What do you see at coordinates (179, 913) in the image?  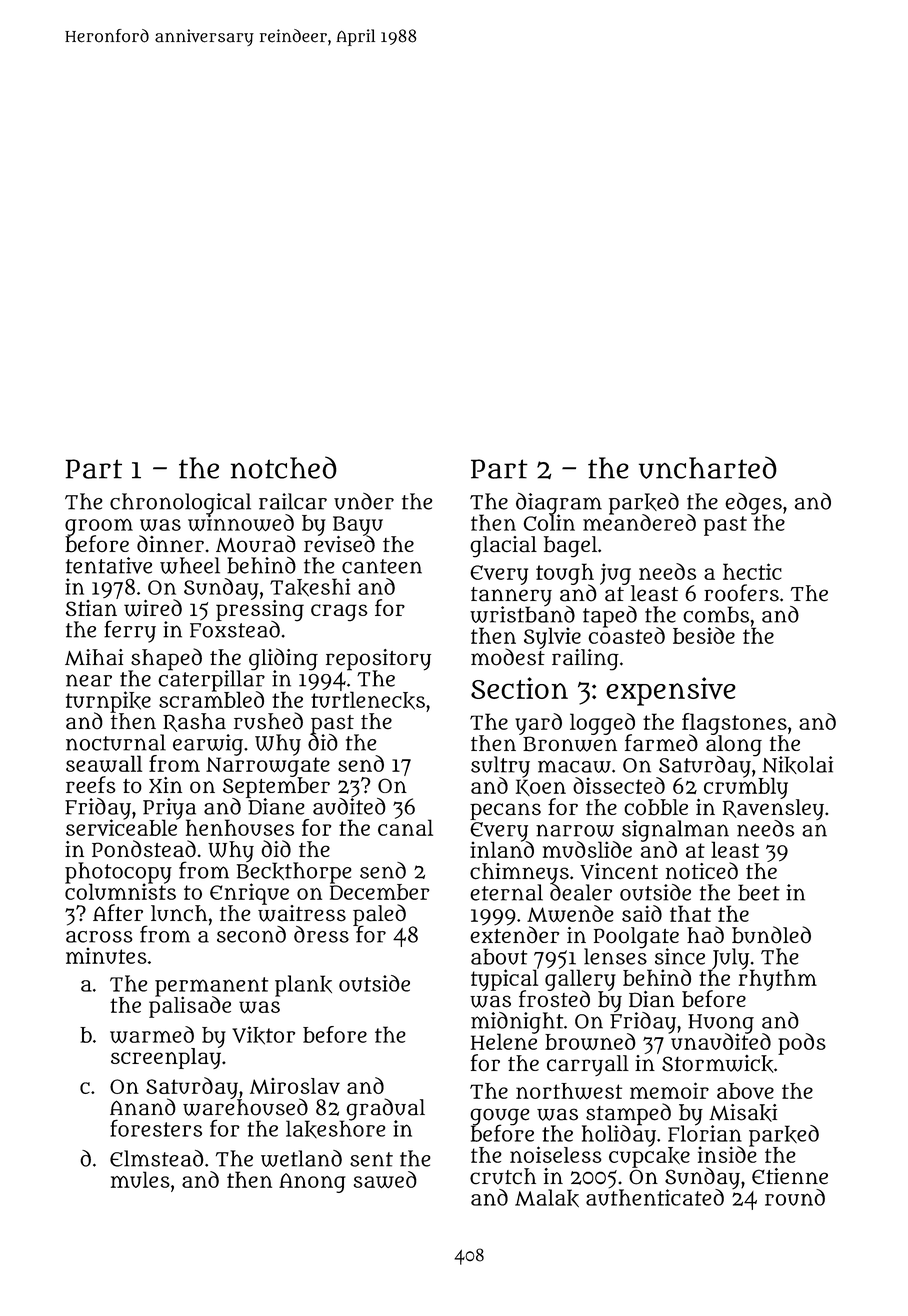 I see `lunch` at bounding box center [179, 913].
